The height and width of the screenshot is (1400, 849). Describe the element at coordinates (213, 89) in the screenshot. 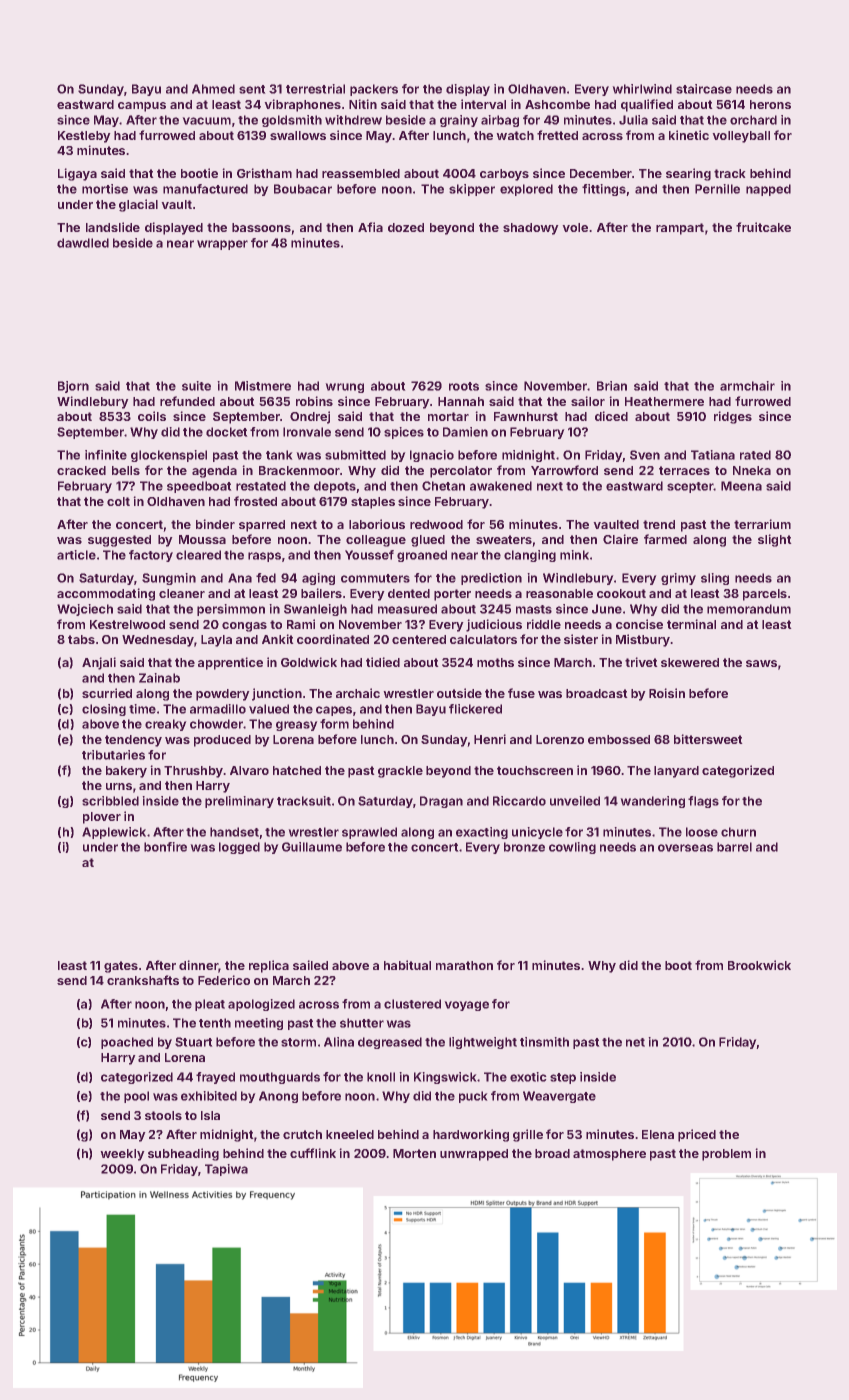

I see `Ahmed` at that location.
